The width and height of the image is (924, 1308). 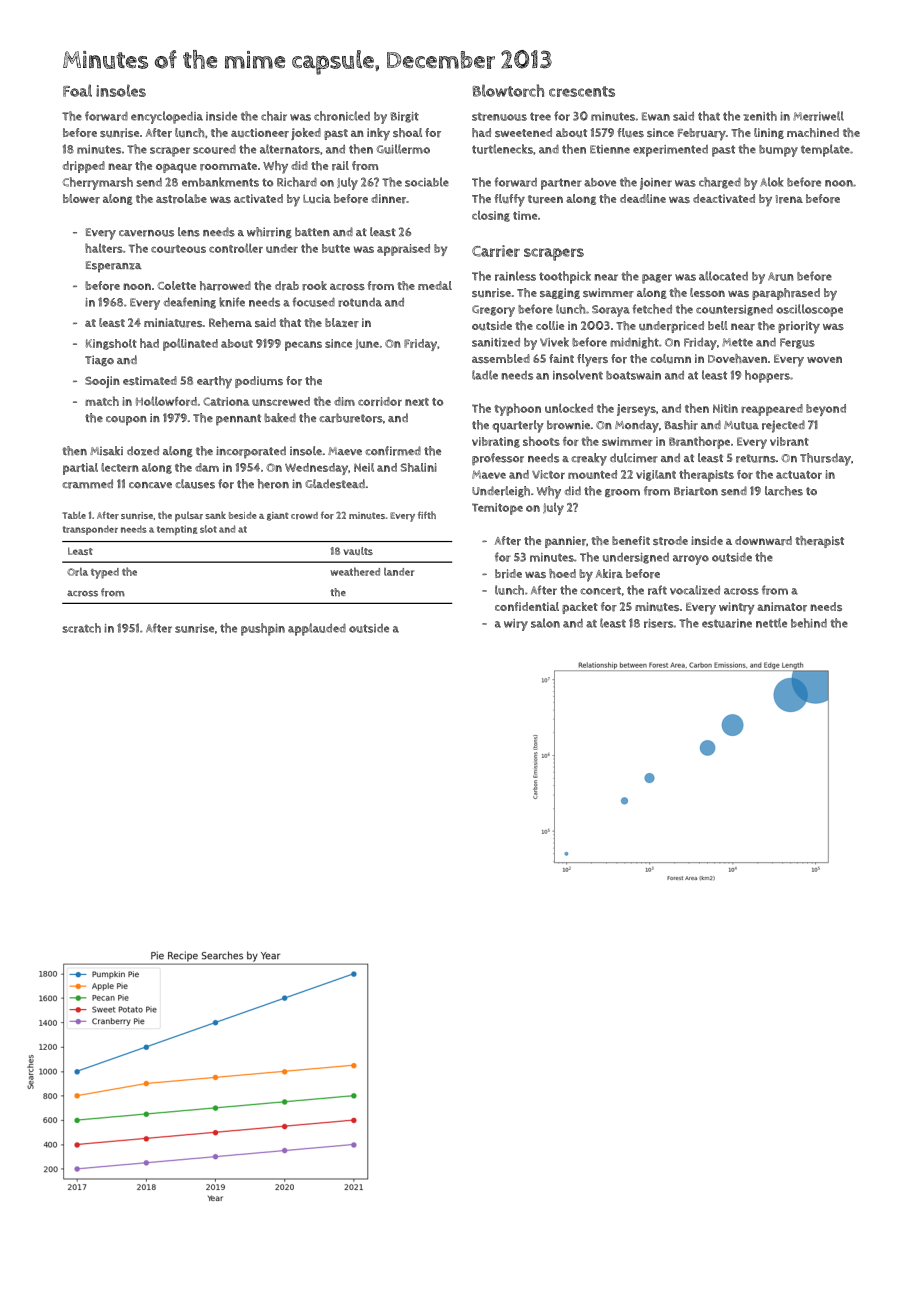 What do you see at coordinates (427, 515) in the image?
I see `fifth` at bounding box center [427, 515].
